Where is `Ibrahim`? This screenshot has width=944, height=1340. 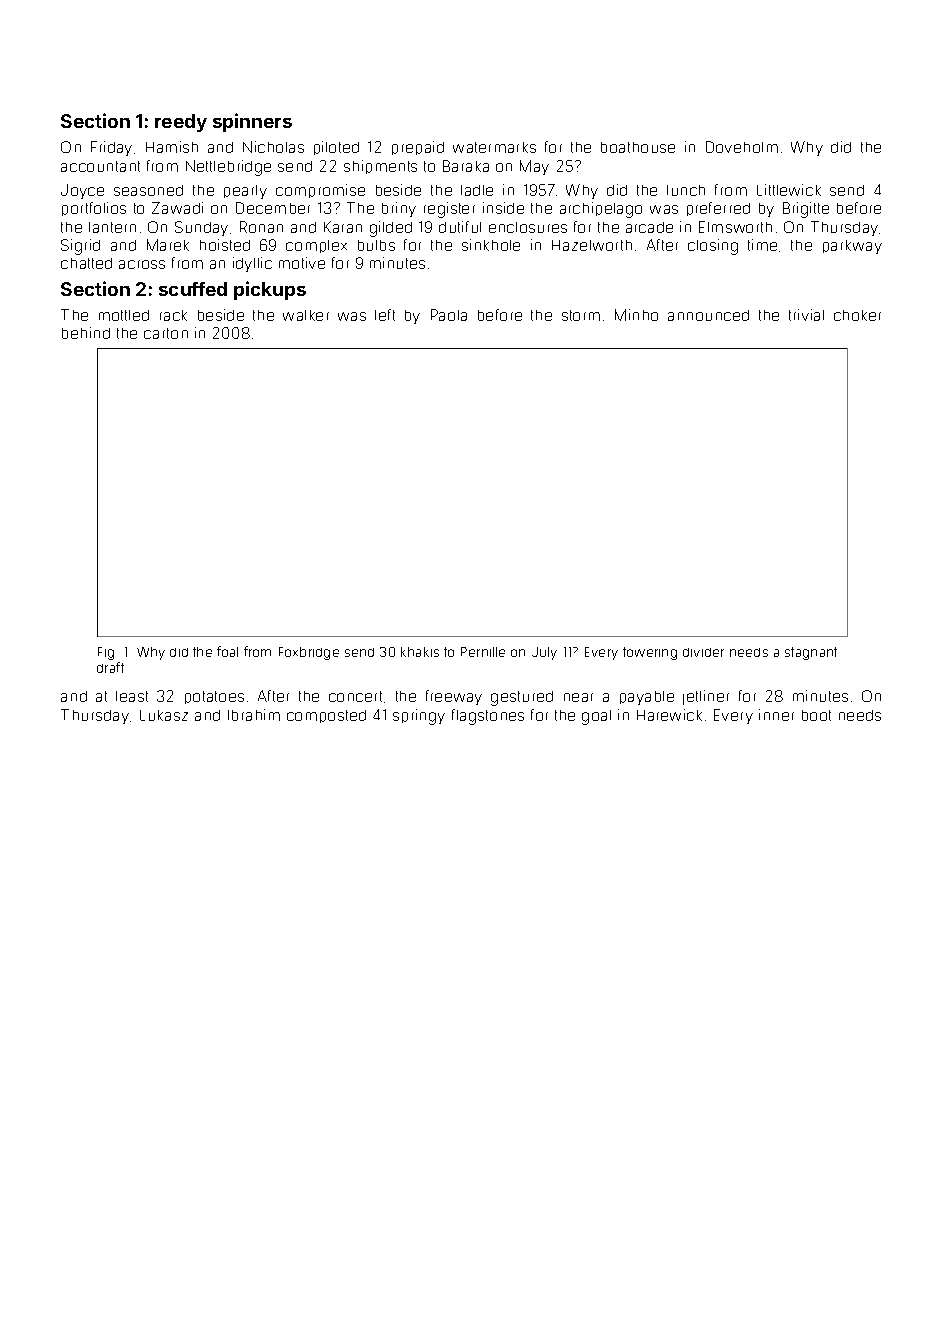
Ibrahim is located at coordinates (254, 715).
